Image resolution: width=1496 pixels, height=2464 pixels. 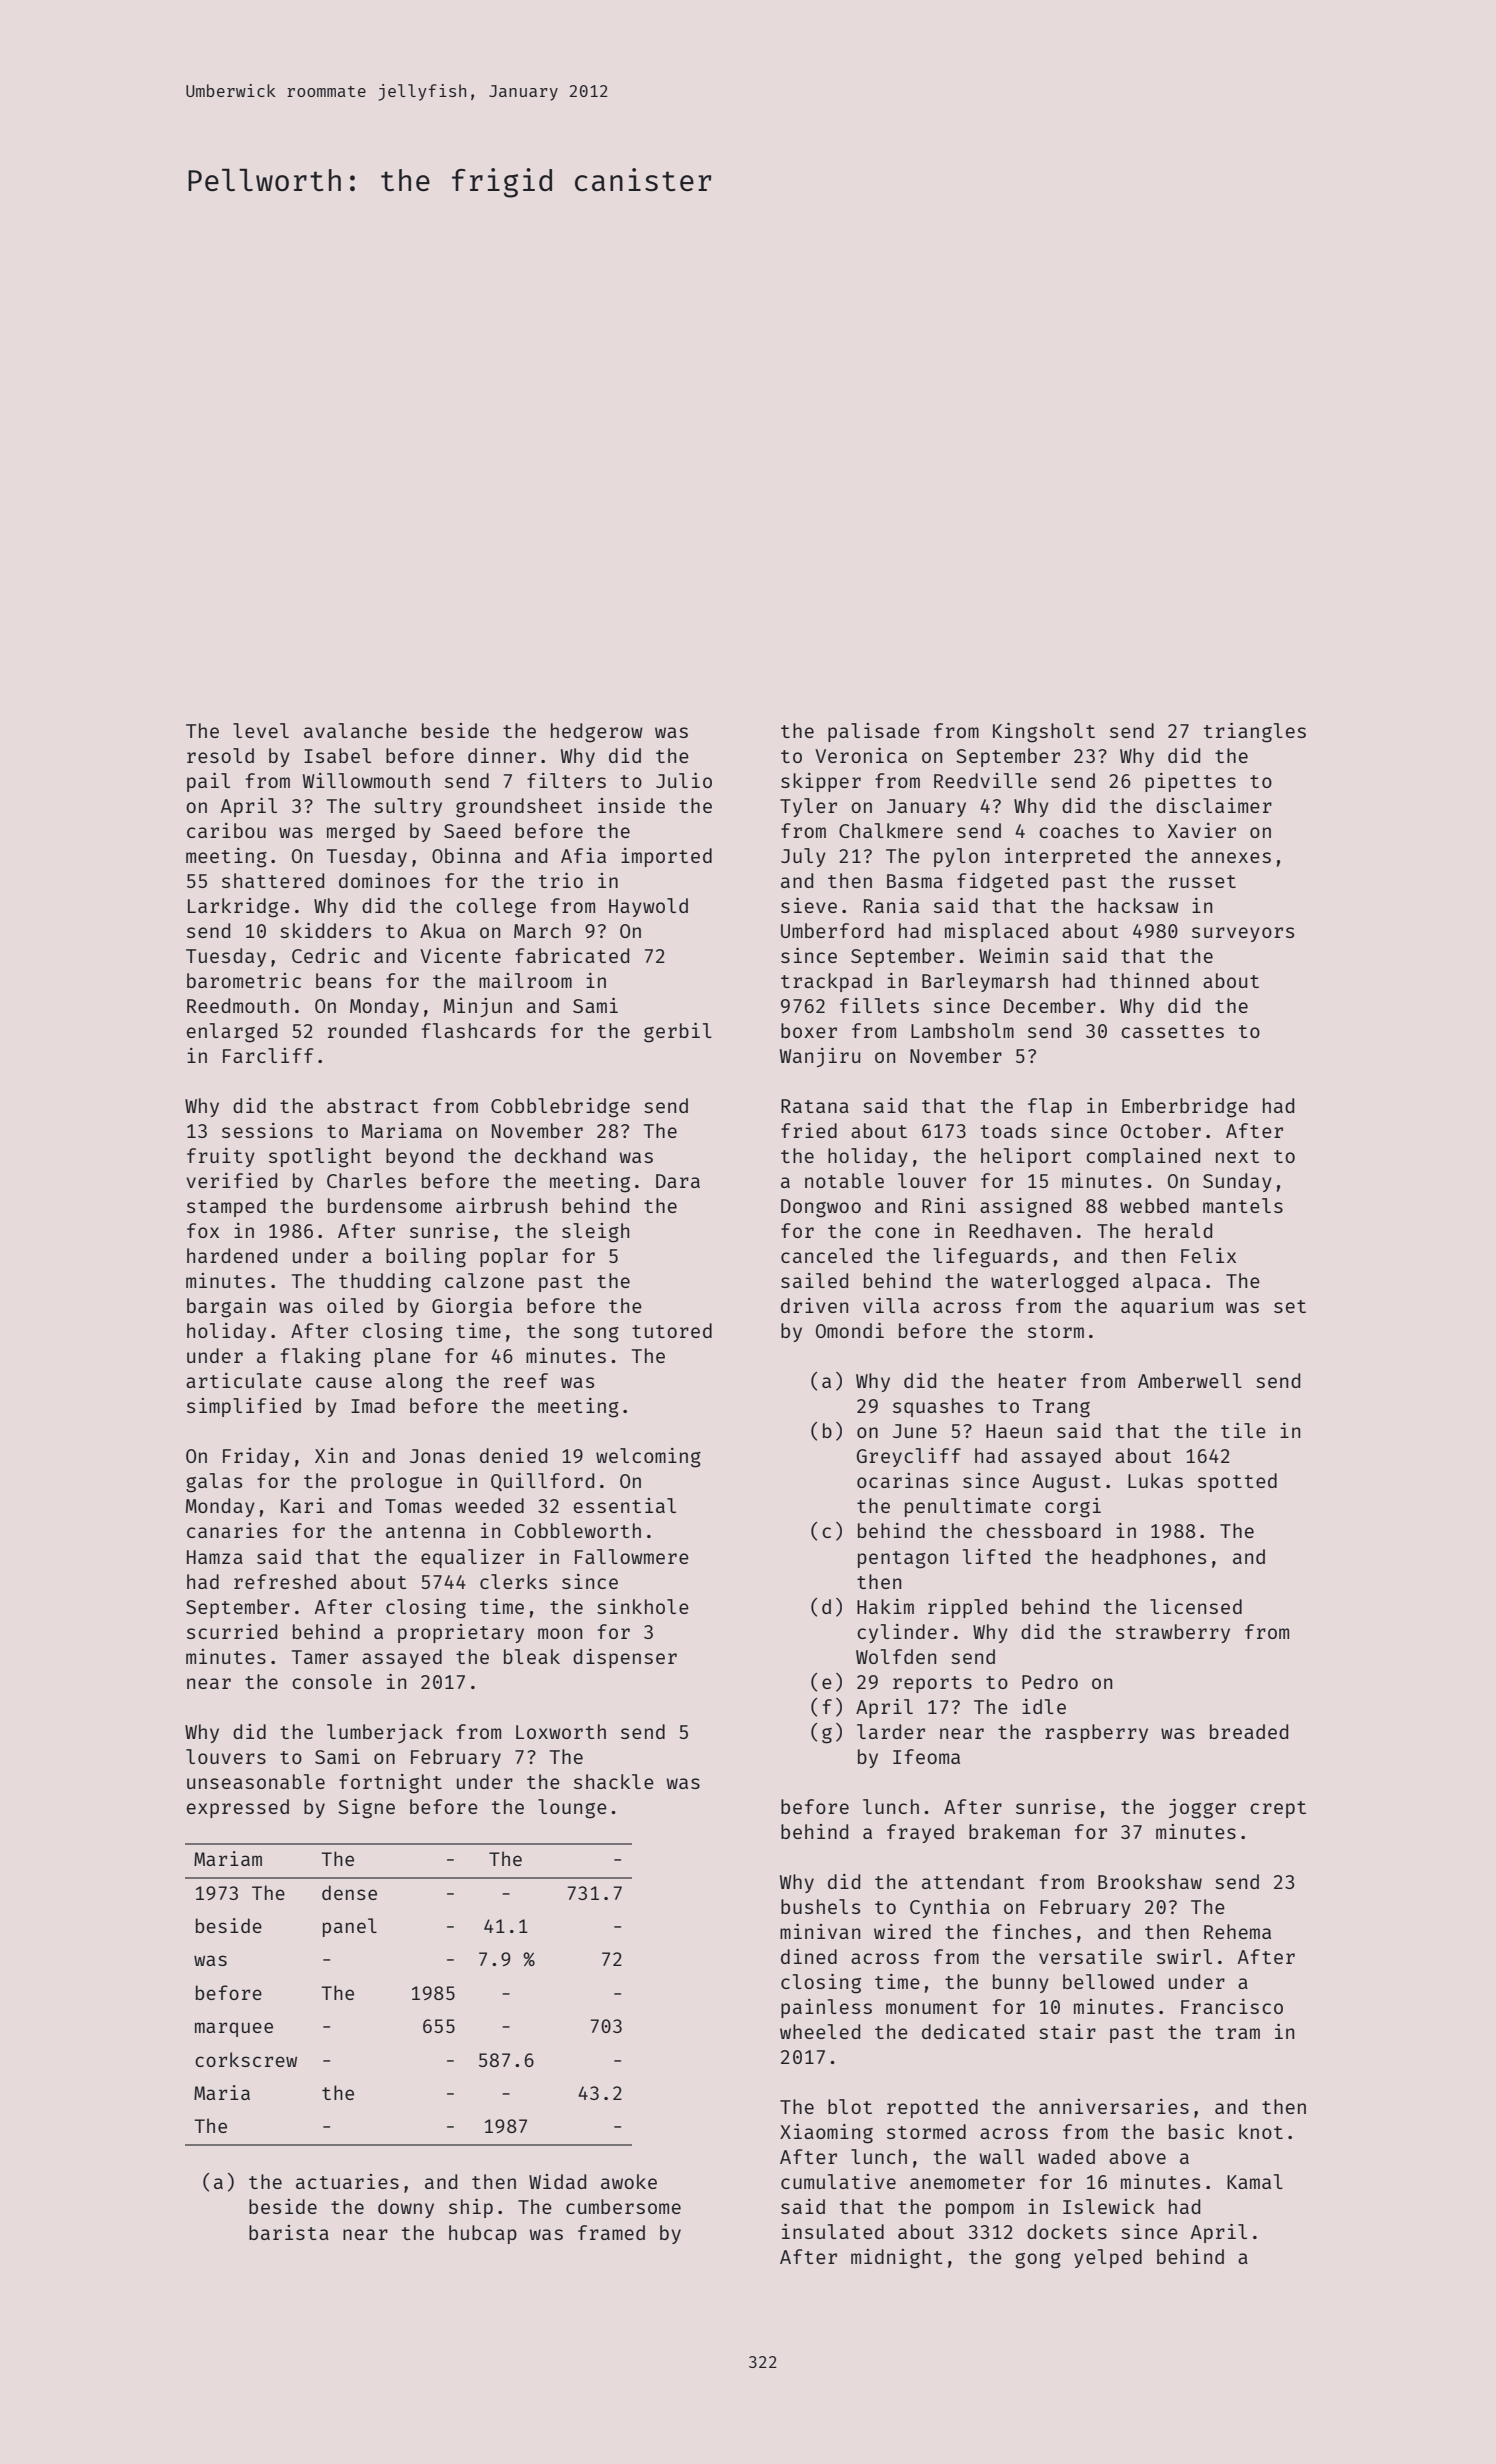 I want to click on heliport, so click(x=1026, y=1157).
